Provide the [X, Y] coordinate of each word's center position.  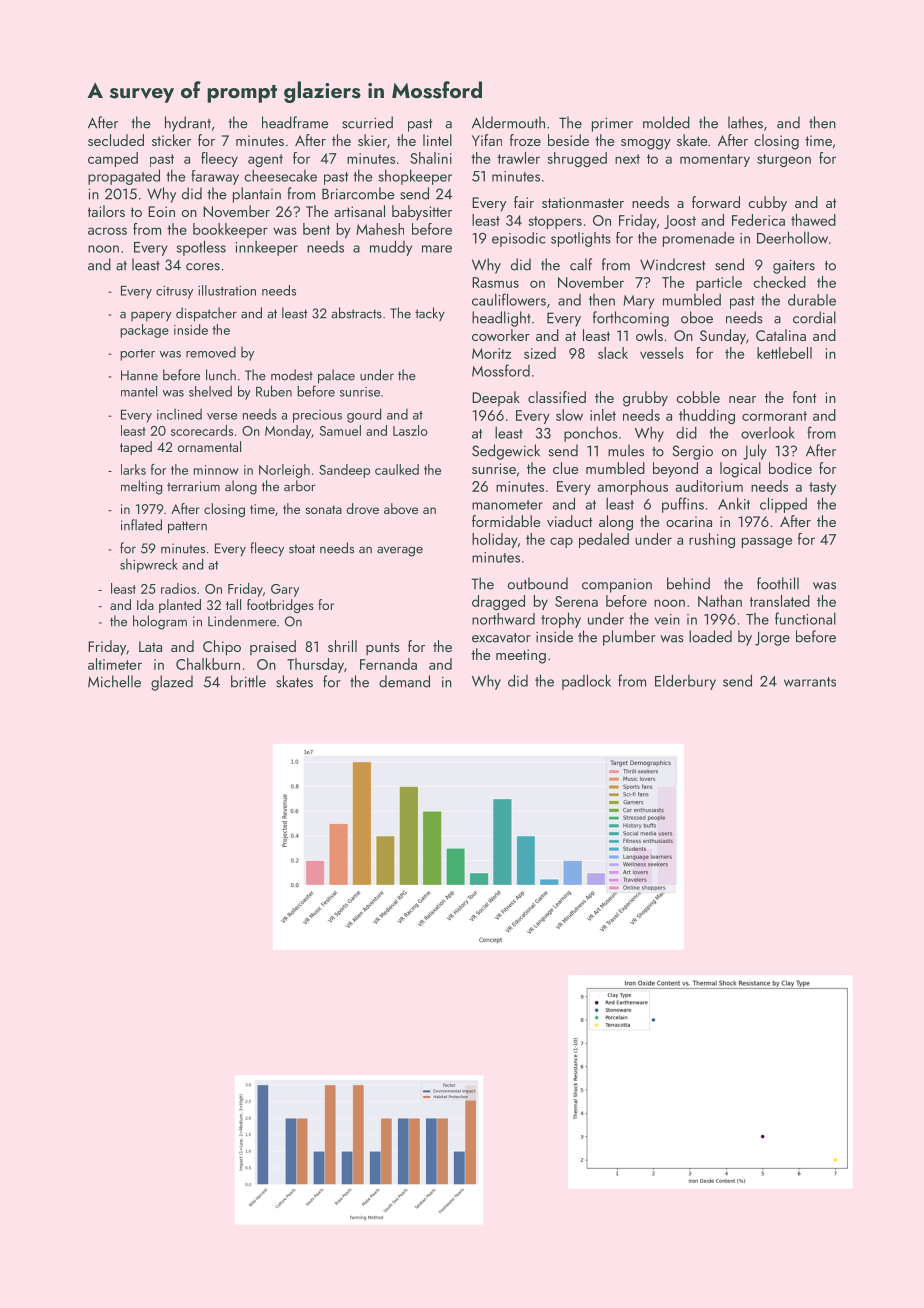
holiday [495, 540]
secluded [116, 140]
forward [716, 202]
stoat [302, 549]
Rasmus [495, 282]
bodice [790, 468]
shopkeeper [415, 177]
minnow [216, 470]
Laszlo [410, 430]
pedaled [604, 540]
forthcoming [631, 319]
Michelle [114, 681]
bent [316, 229]
